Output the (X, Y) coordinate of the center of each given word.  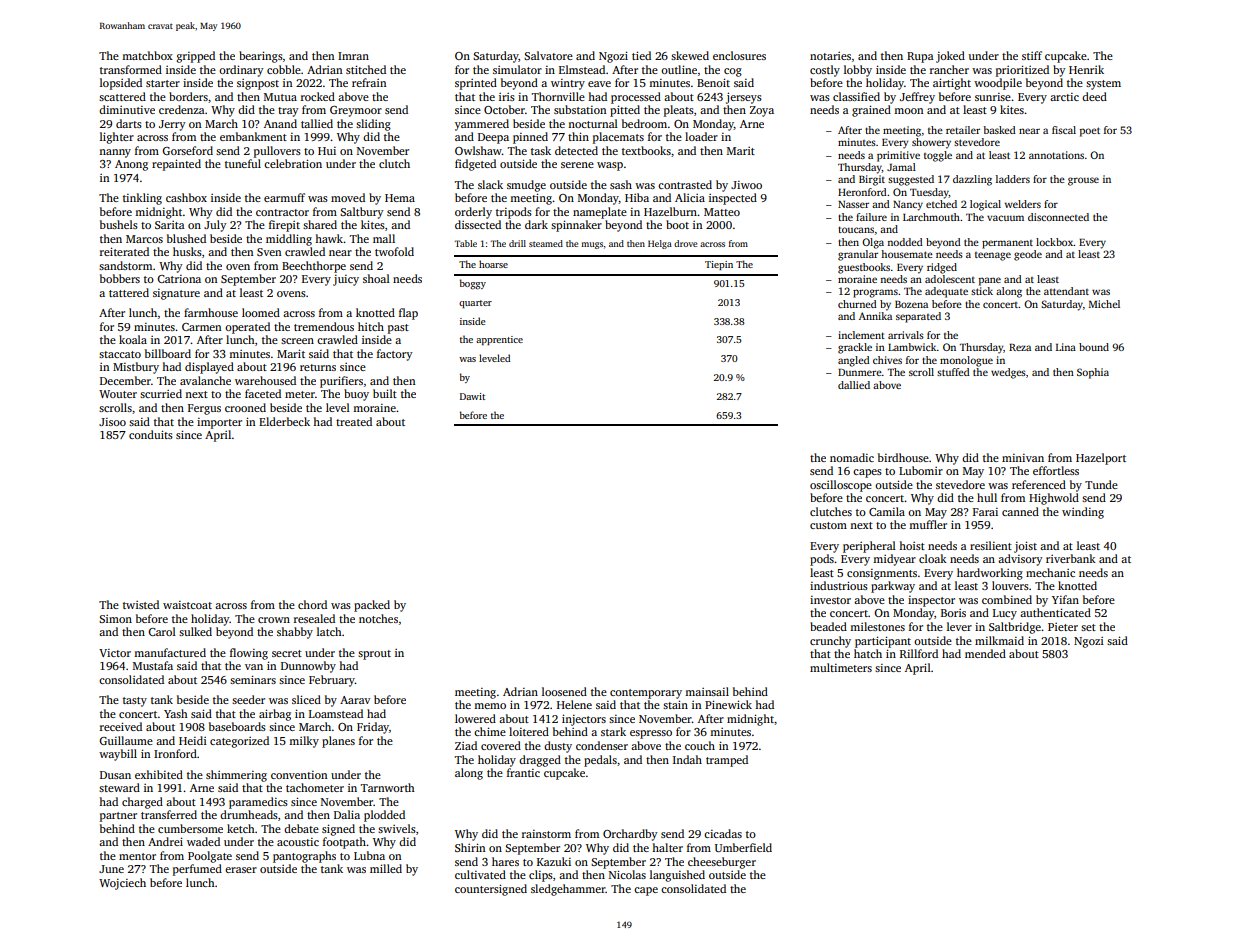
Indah (687, 759)
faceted (263, 393)
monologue (966, 361)
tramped (727, 761)
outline (679, 69)
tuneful (243, 163)
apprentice (499, 340)
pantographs (304, 857)
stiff (1032, 55)
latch (329, 631)
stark (613, 731)
